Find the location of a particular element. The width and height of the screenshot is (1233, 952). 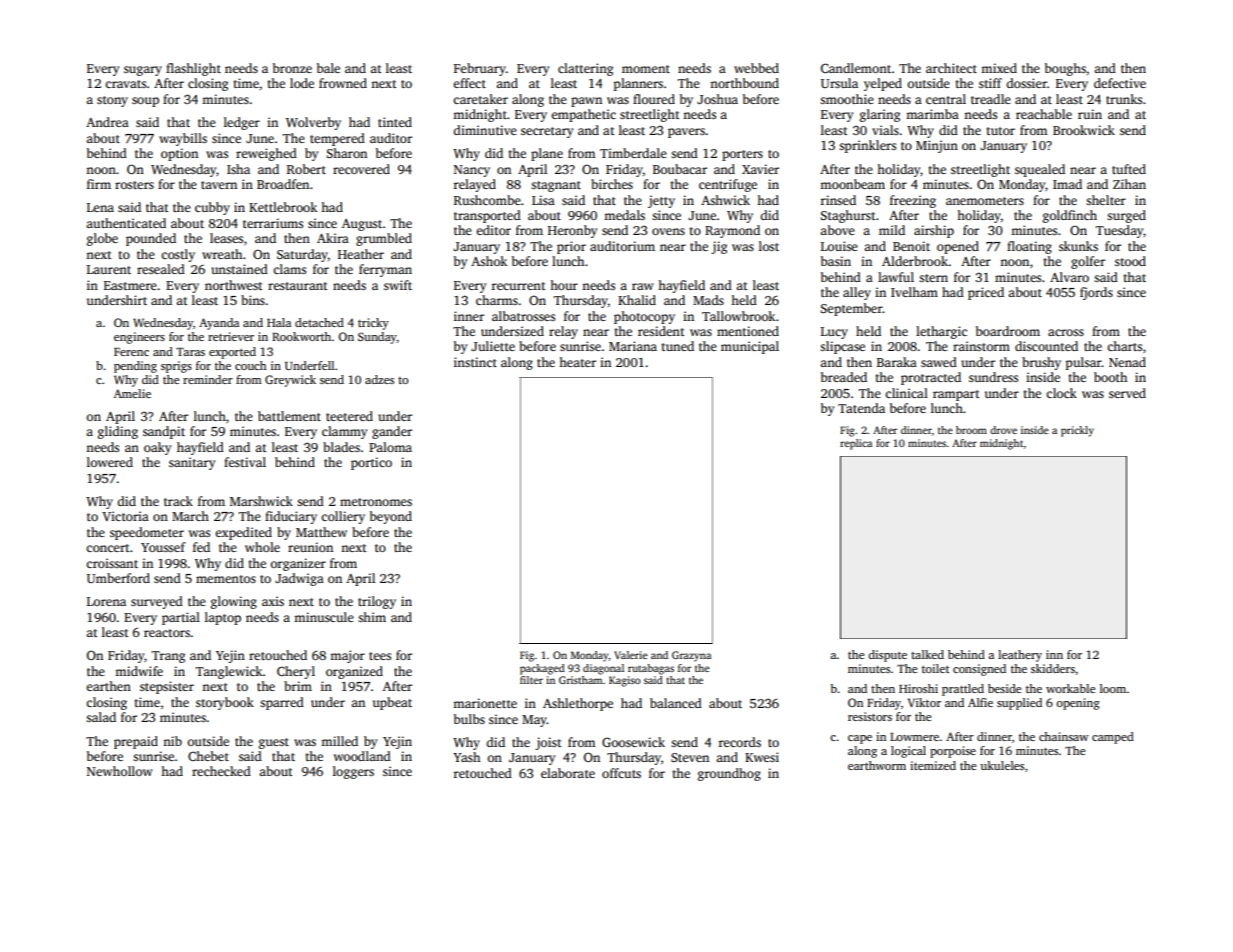

Ivelham is located at coordinates (914, 292).
